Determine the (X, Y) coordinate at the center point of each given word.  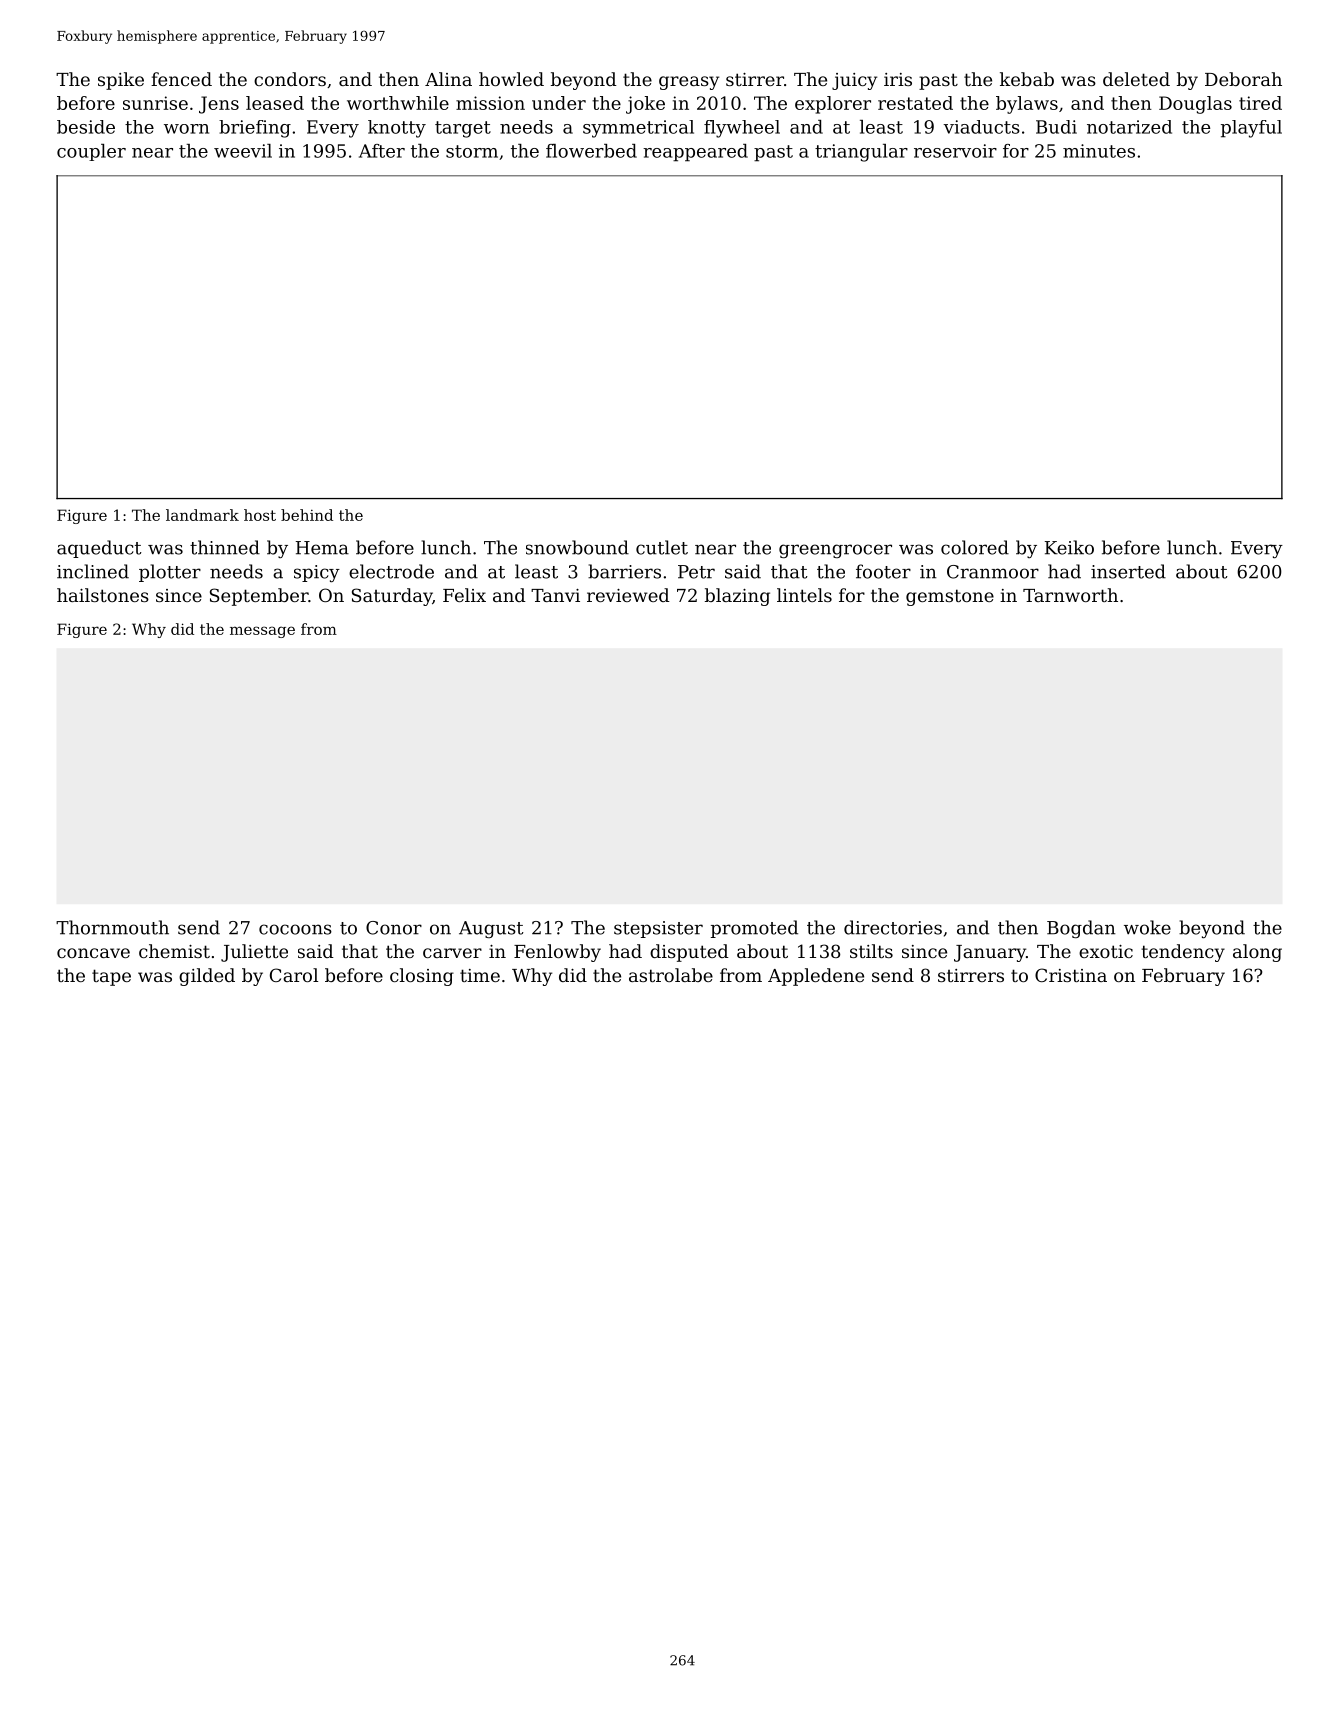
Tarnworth (1070, 595)
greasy (689, 83)
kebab (1027, 79)
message (262, 632)
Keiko (1069, 547)
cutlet (662, 547)
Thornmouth (112, 927)
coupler (91, 152)
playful (1251, 129)
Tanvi (555, 595)
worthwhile (398, 103)
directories (893, 927)
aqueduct (99, 549)
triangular (861, 153)
